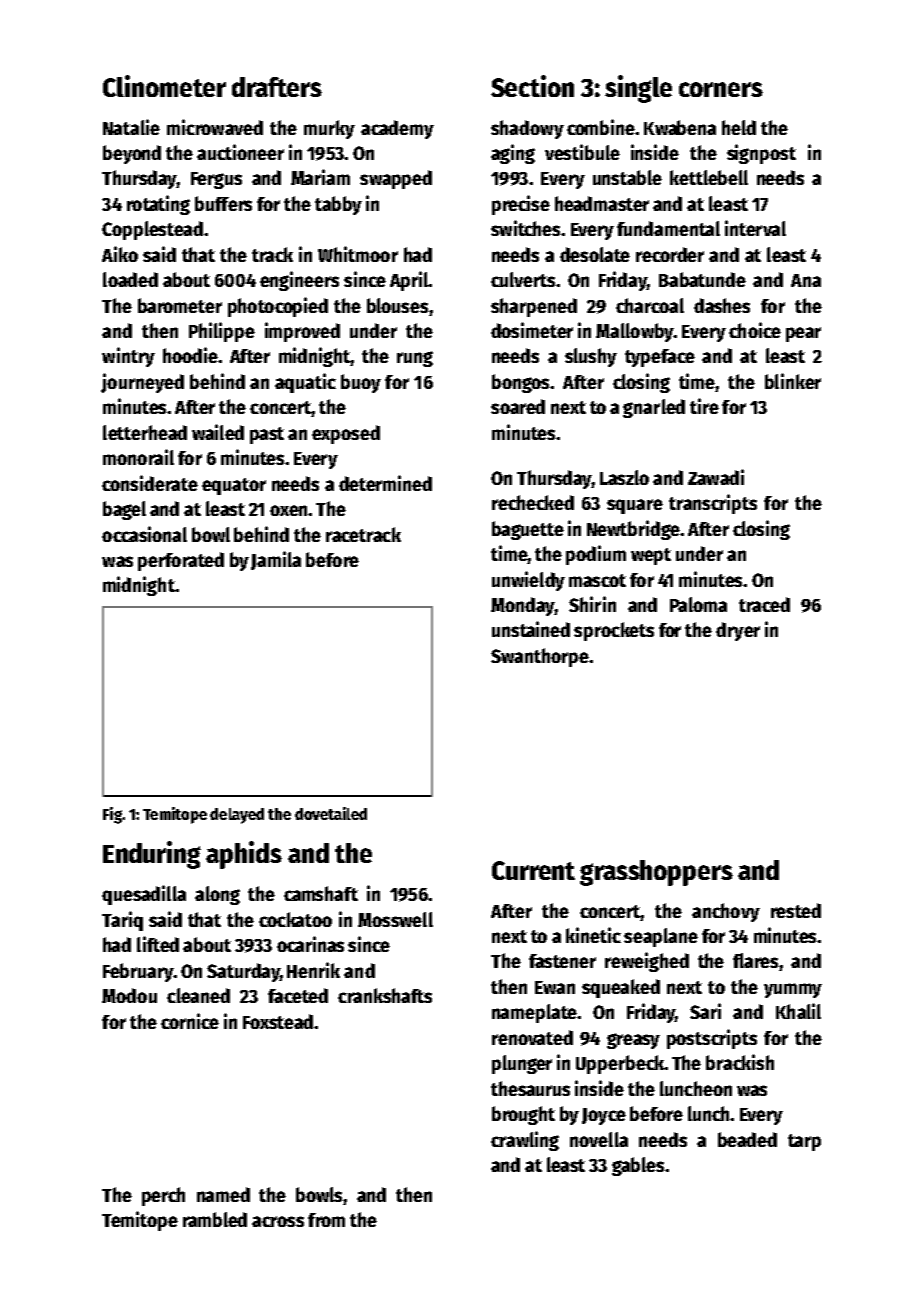 This screenshot has height=1311, width=924. I want to click on shadowy, so click(527, 129).
